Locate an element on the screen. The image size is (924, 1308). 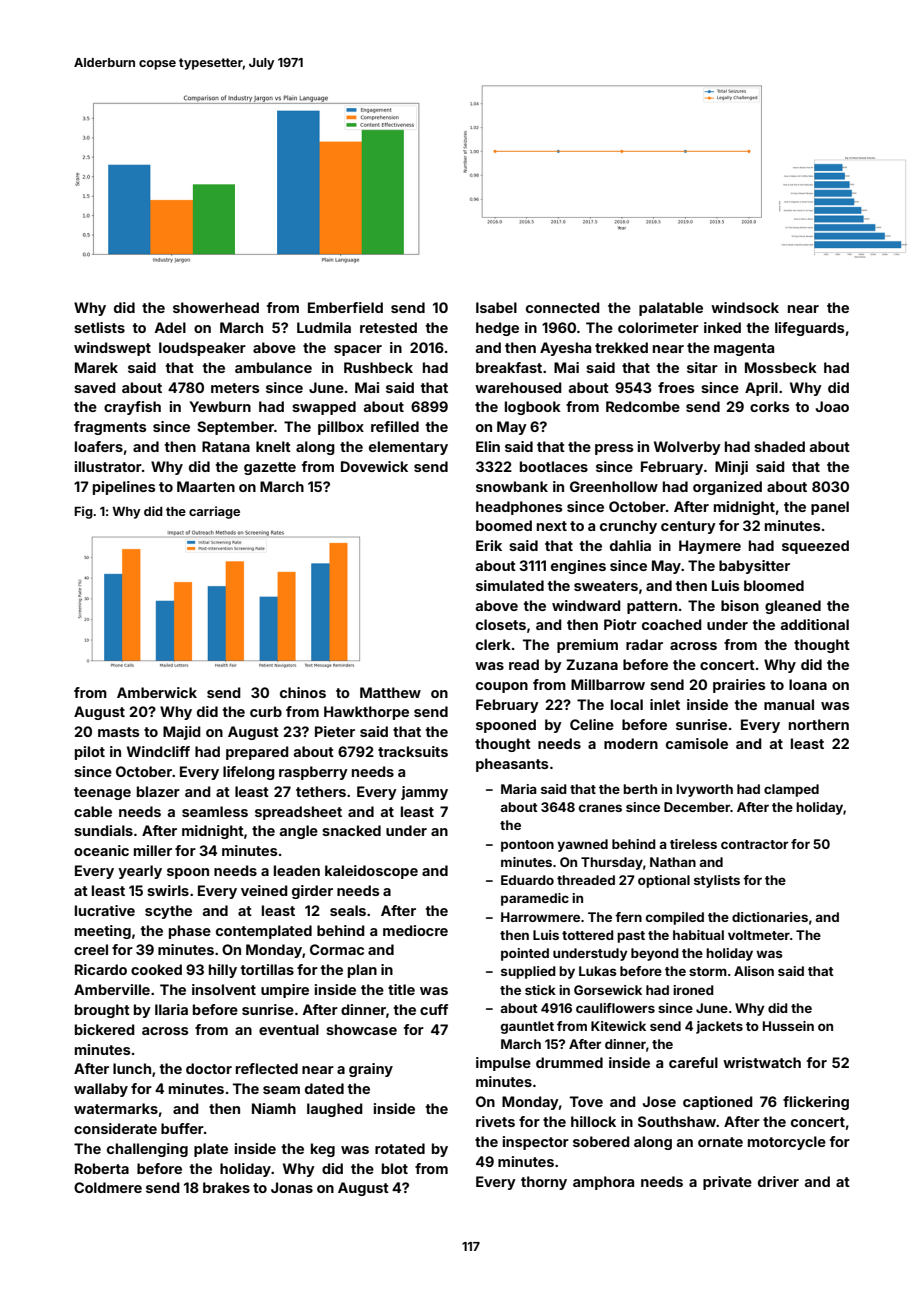
froes is located at coordinates (676, 387).
